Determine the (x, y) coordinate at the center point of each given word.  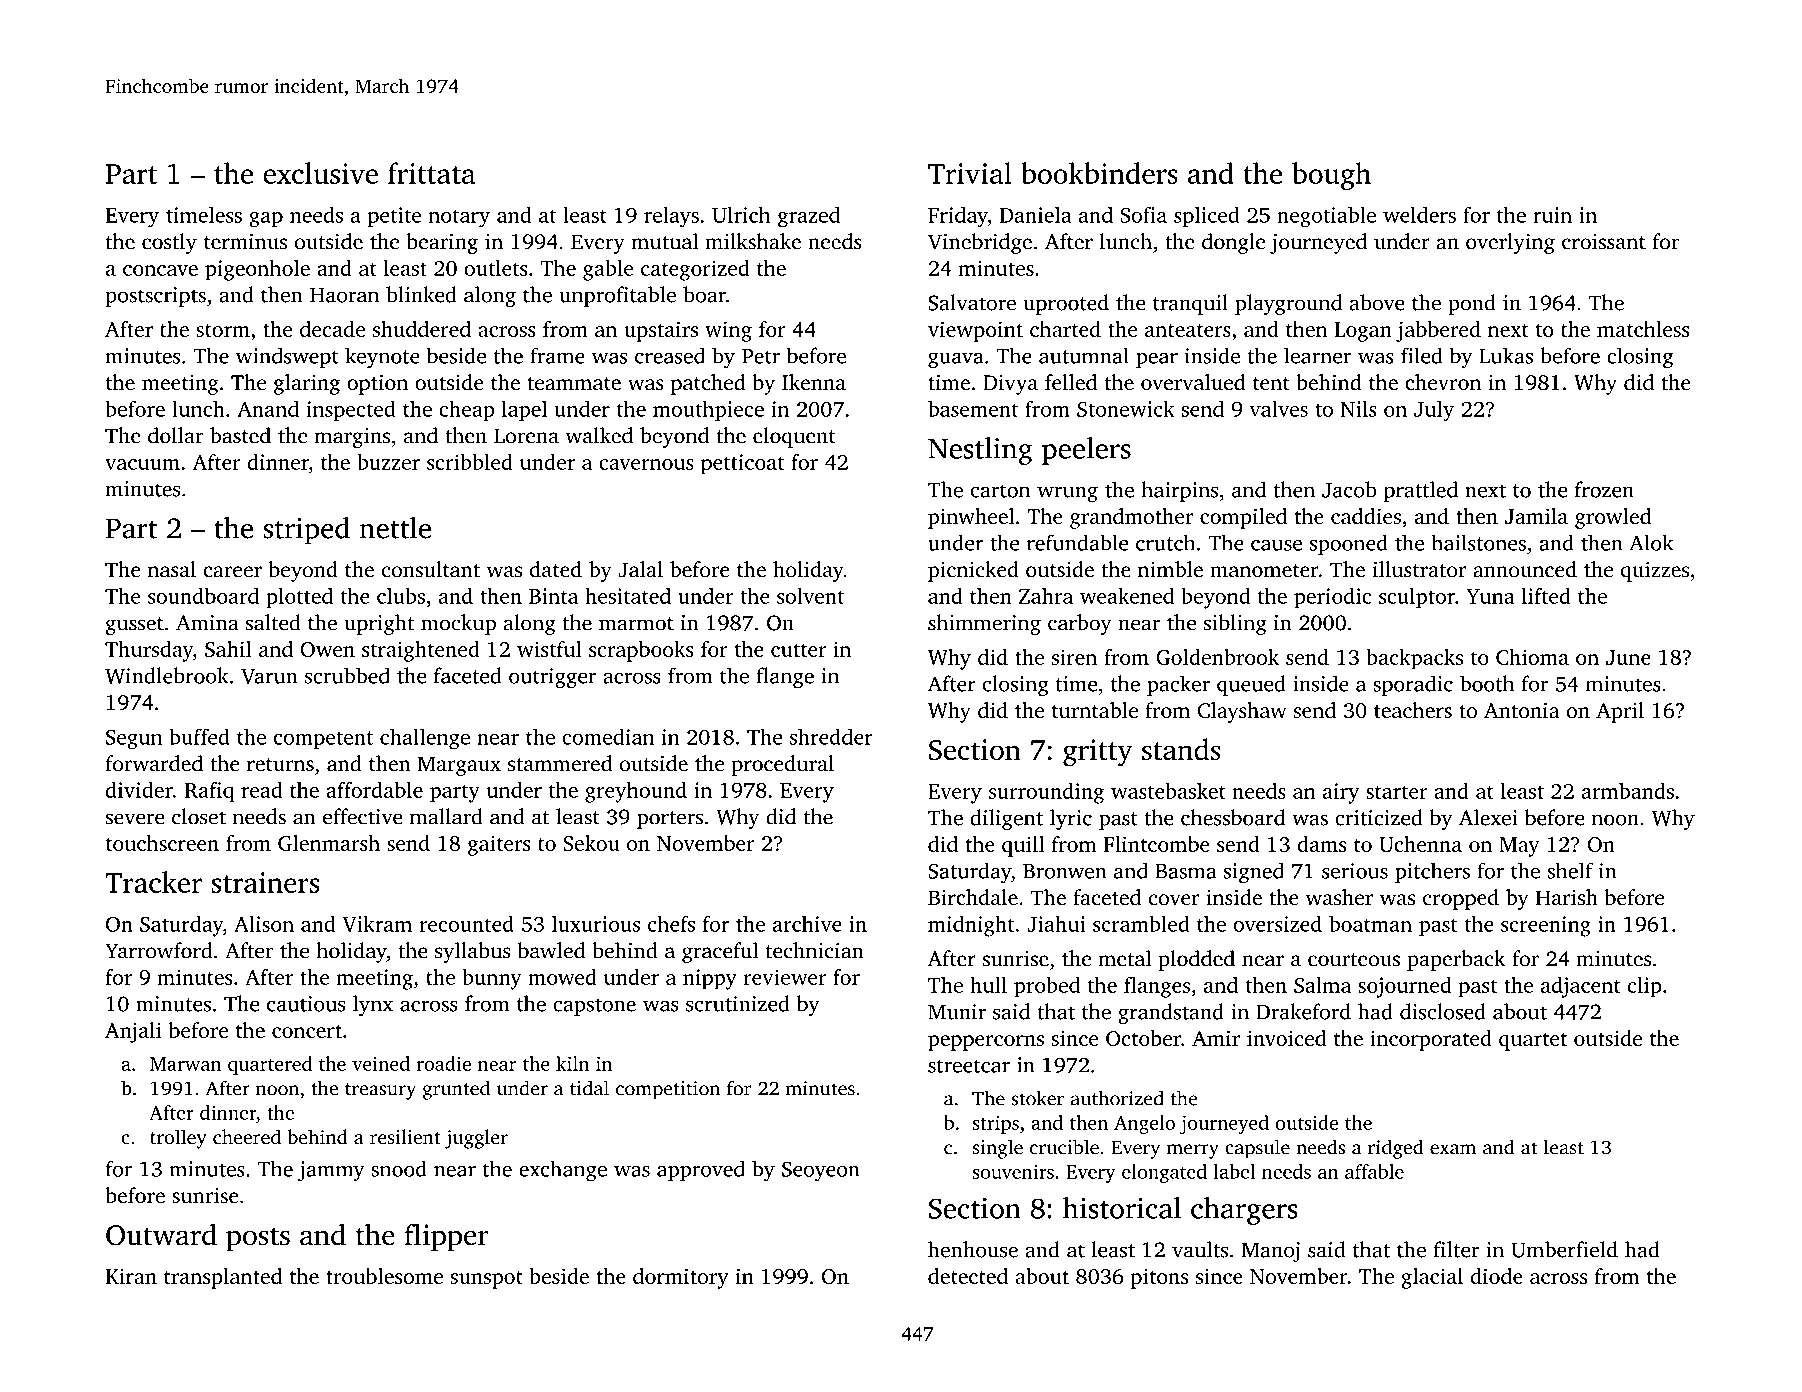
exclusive (320, 173)
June (1628, 657)
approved (701, 1170)
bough (1331, 176)
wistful (549, 649)
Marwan (185, 1064)
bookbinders (1099, 173)
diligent (1006, 819)
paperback (1456, 960)
